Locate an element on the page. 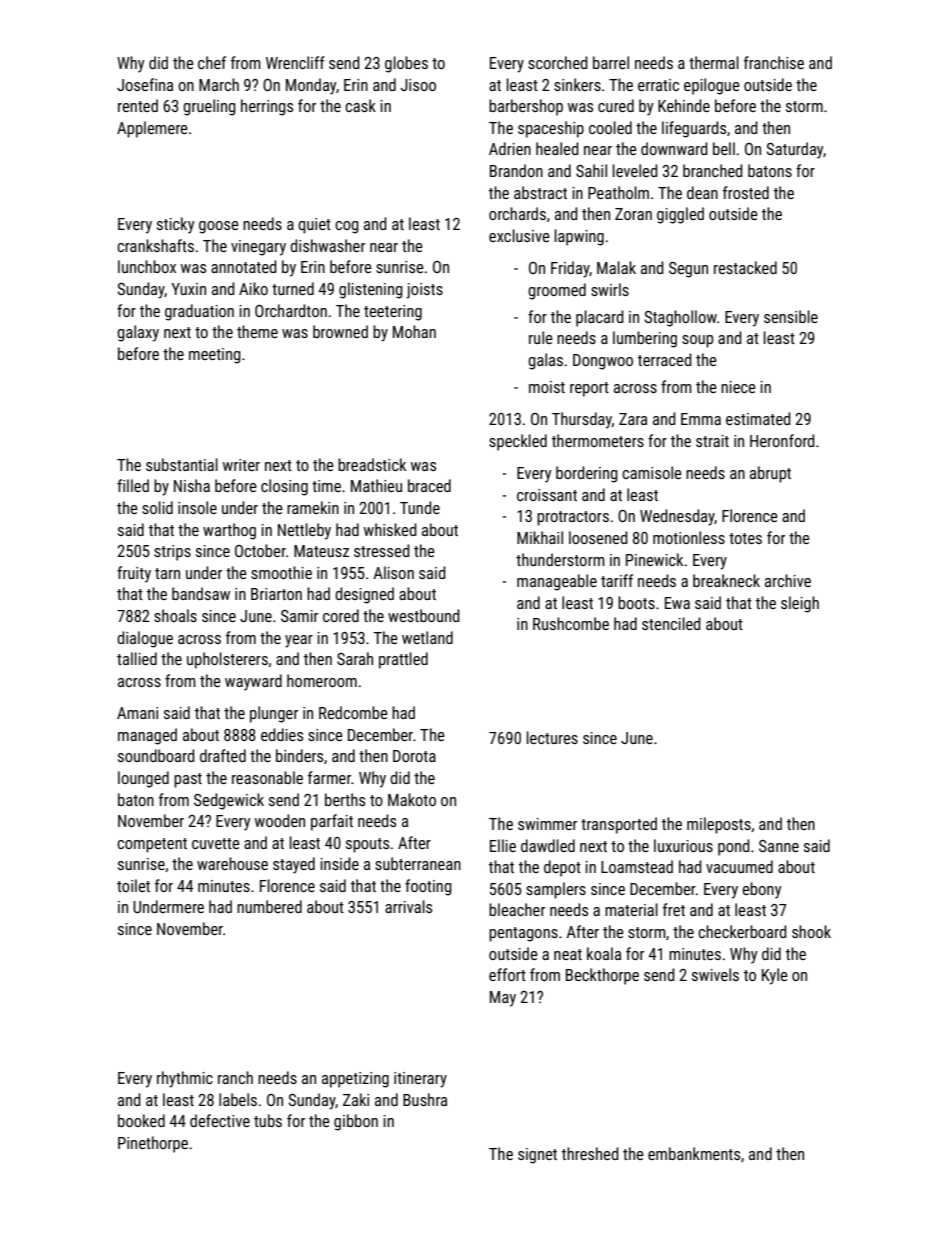 The width and height of the document is (952, 1233). Saturday is located at coordinates (794, 150).
